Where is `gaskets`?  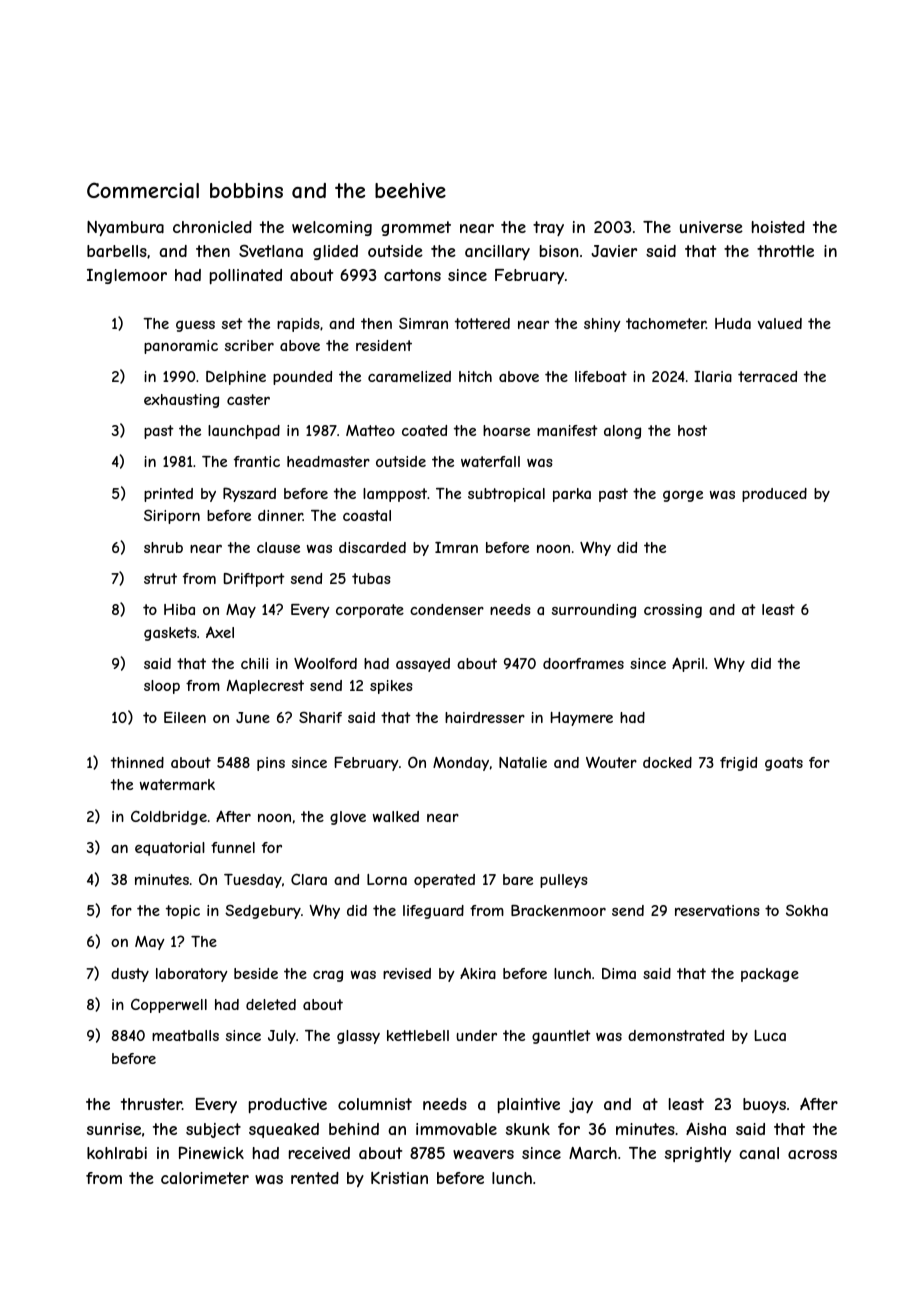 gaskets is located at coordinates (170, 634).
